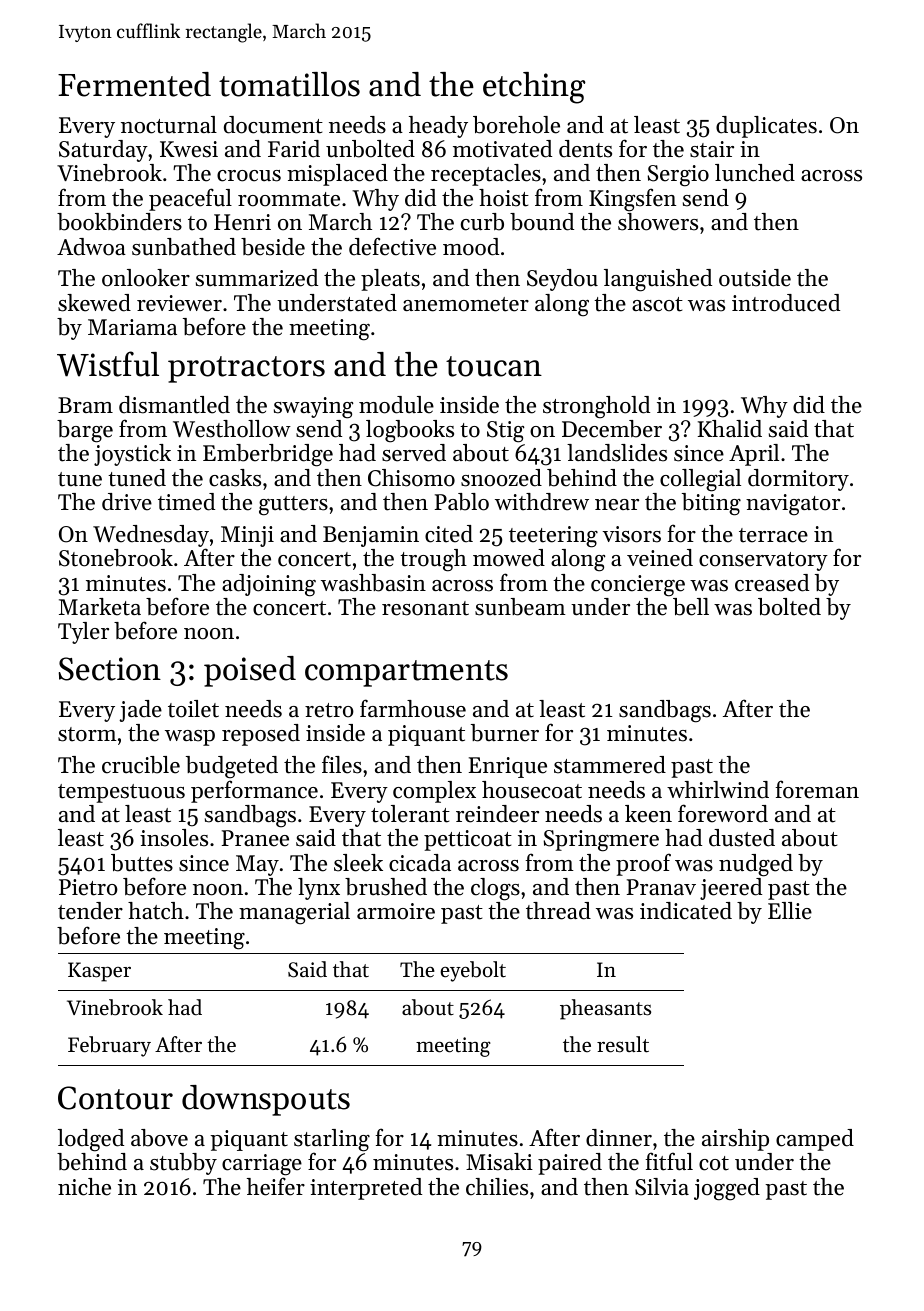 The width and height of the page is (924, 1311). What do you see at coordinates (110, 669) in the page?
I see `Section` at bounding box center [110, 669].
